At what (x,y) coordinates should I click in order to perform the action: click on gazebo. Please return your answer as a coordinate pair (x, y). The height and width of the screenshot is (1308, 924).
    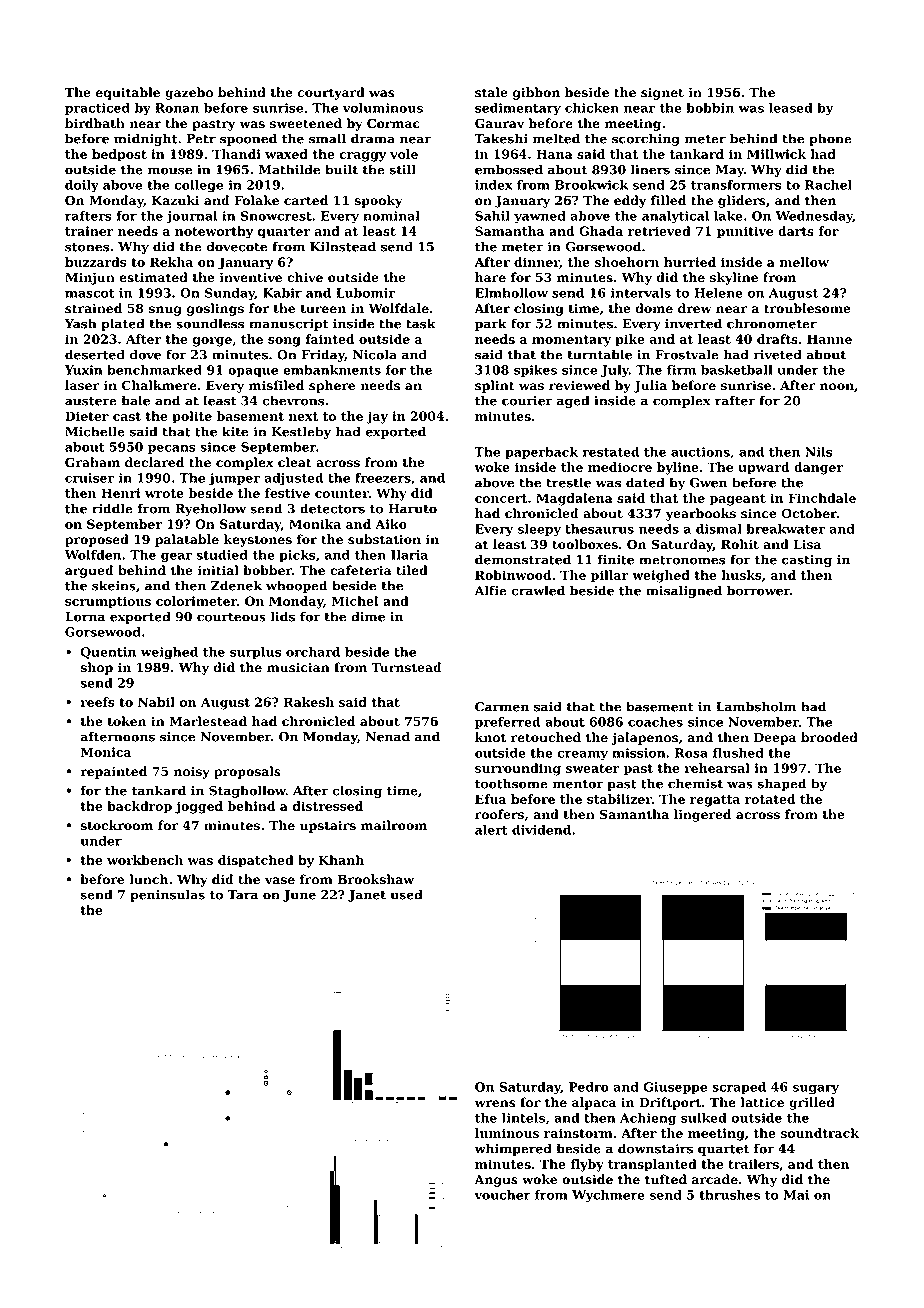
    Looking at the image, I should click on (189, 93).
